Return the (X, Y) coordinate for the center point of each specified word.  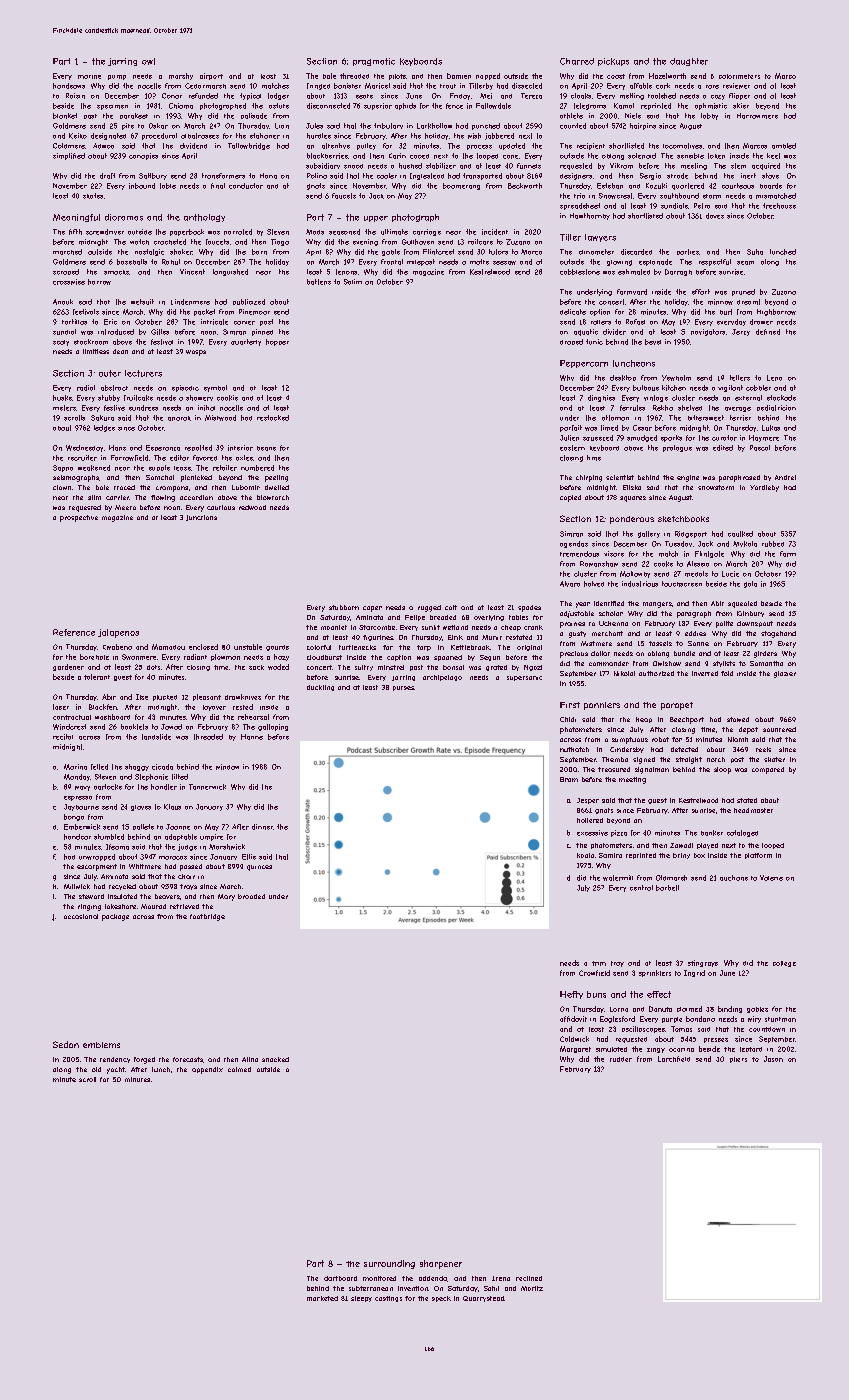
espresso (78, 798)
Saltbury (153, 176)
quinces (259, 868)
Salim (353, 282)
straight (689, 760)
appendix (207, 1070)
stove (770, 176)
